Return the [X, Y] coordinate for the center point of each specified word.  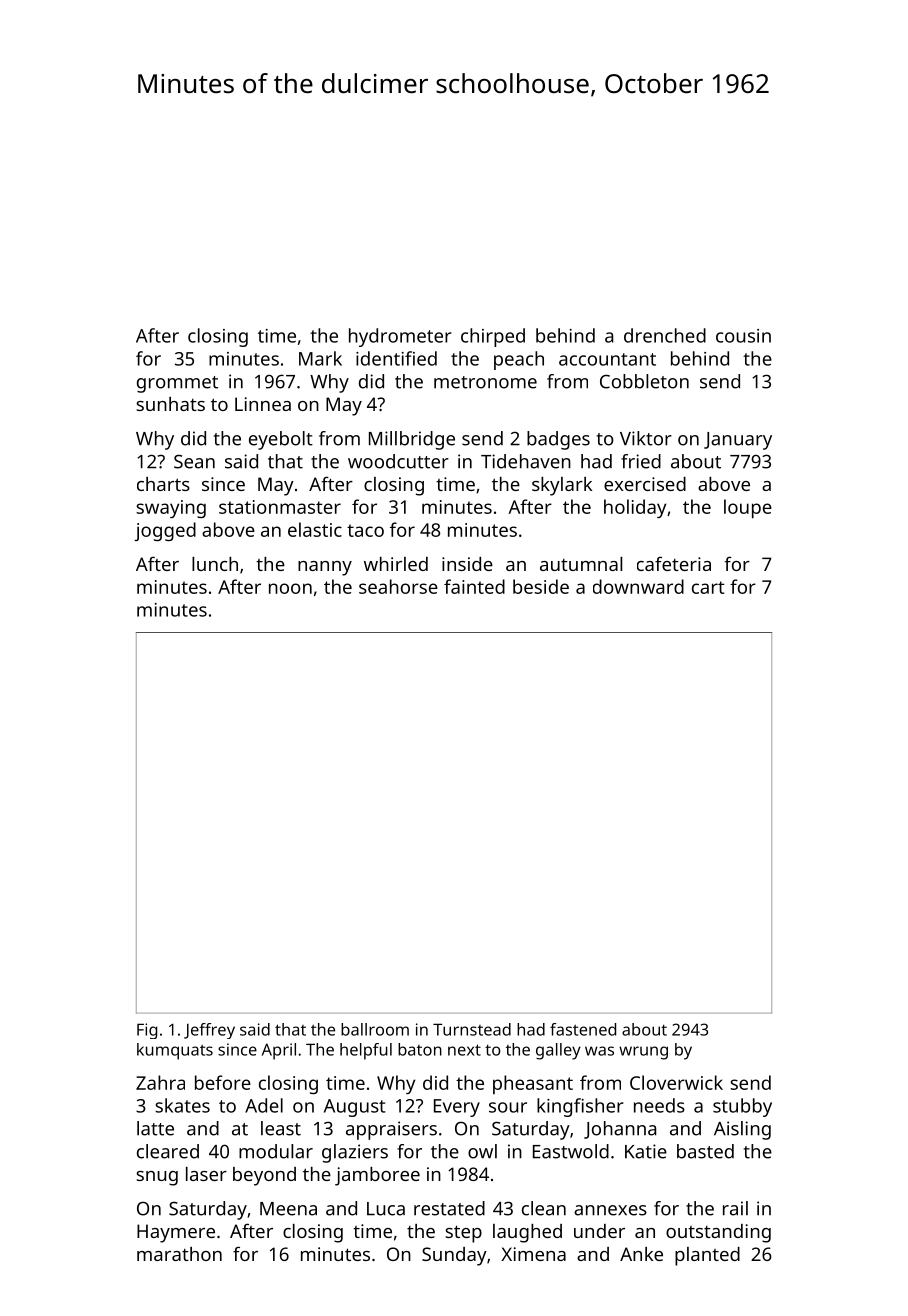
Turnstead [472, 1029]
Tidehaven [526, 461]
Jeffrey [209, 1031]
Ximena [533, 1254]
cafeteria [674, 563]
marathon [179, 1254]
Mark [320, 358]
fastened [583, 1029]
